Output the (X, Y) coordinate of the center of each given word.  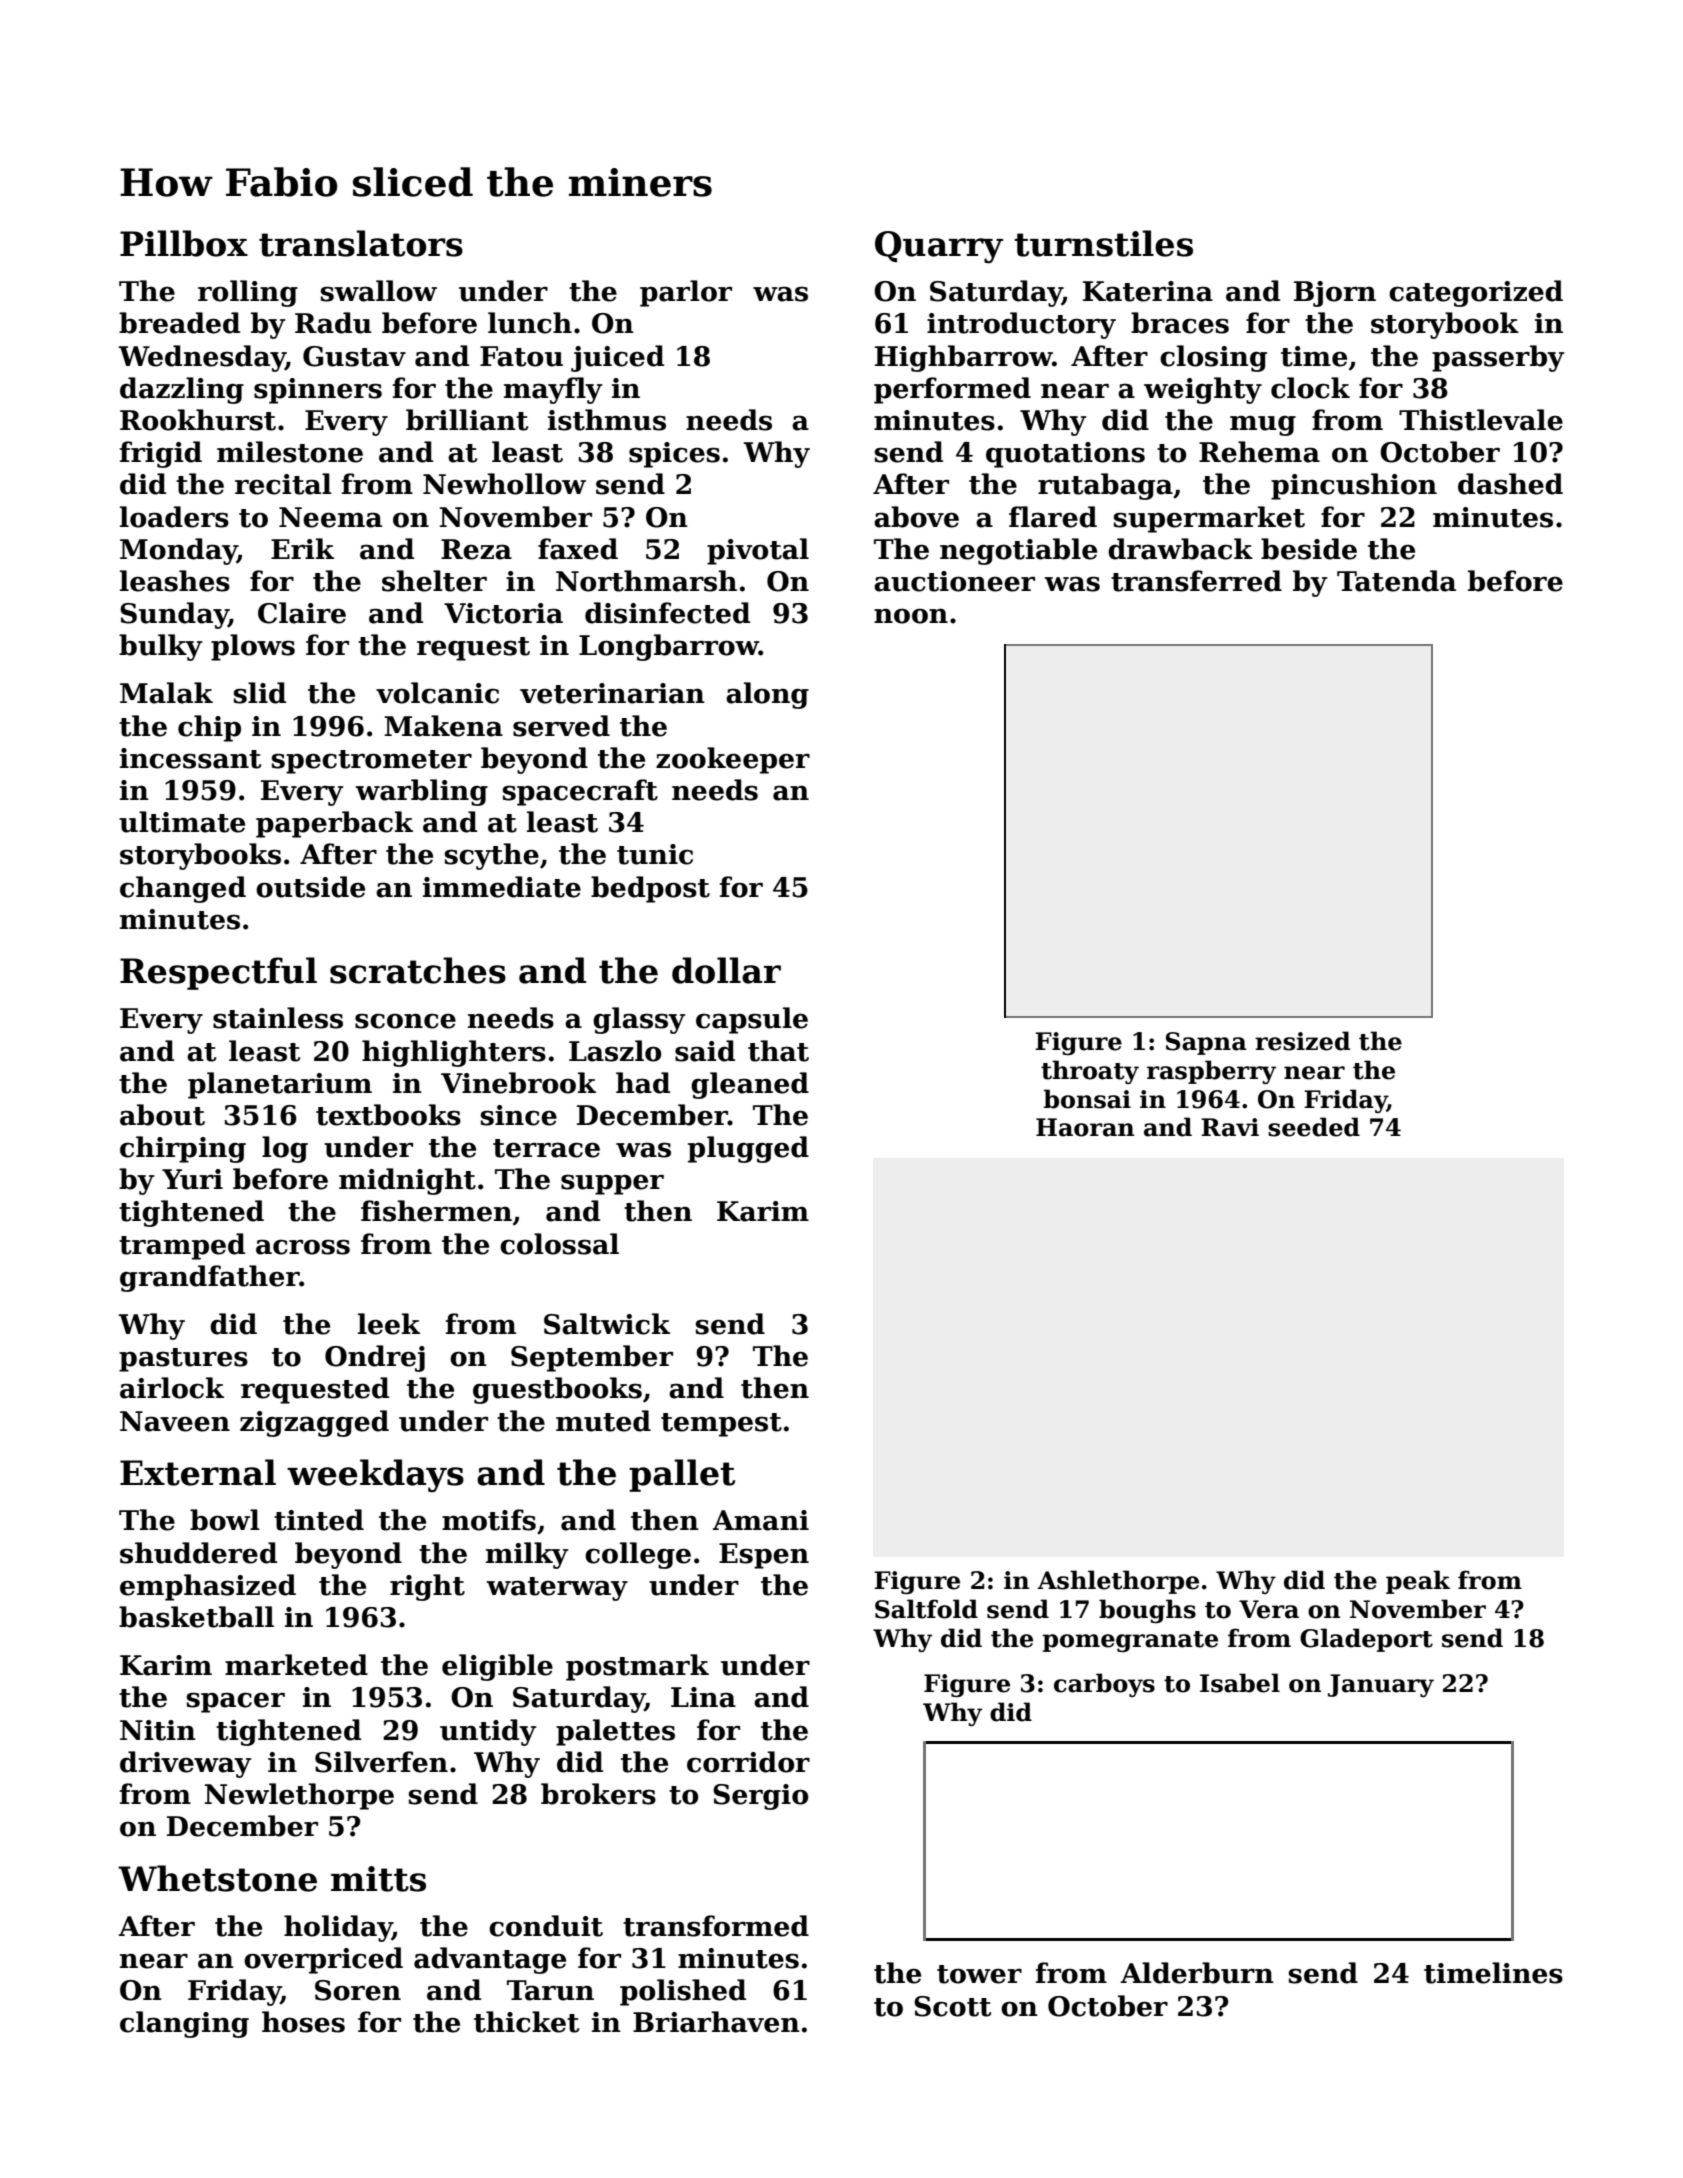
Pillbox (184, 243)
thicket (526, 2022)
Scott (952, 2006)
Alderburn (1197, 1973)
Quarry (939, 247)
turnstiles (1103, 243)
